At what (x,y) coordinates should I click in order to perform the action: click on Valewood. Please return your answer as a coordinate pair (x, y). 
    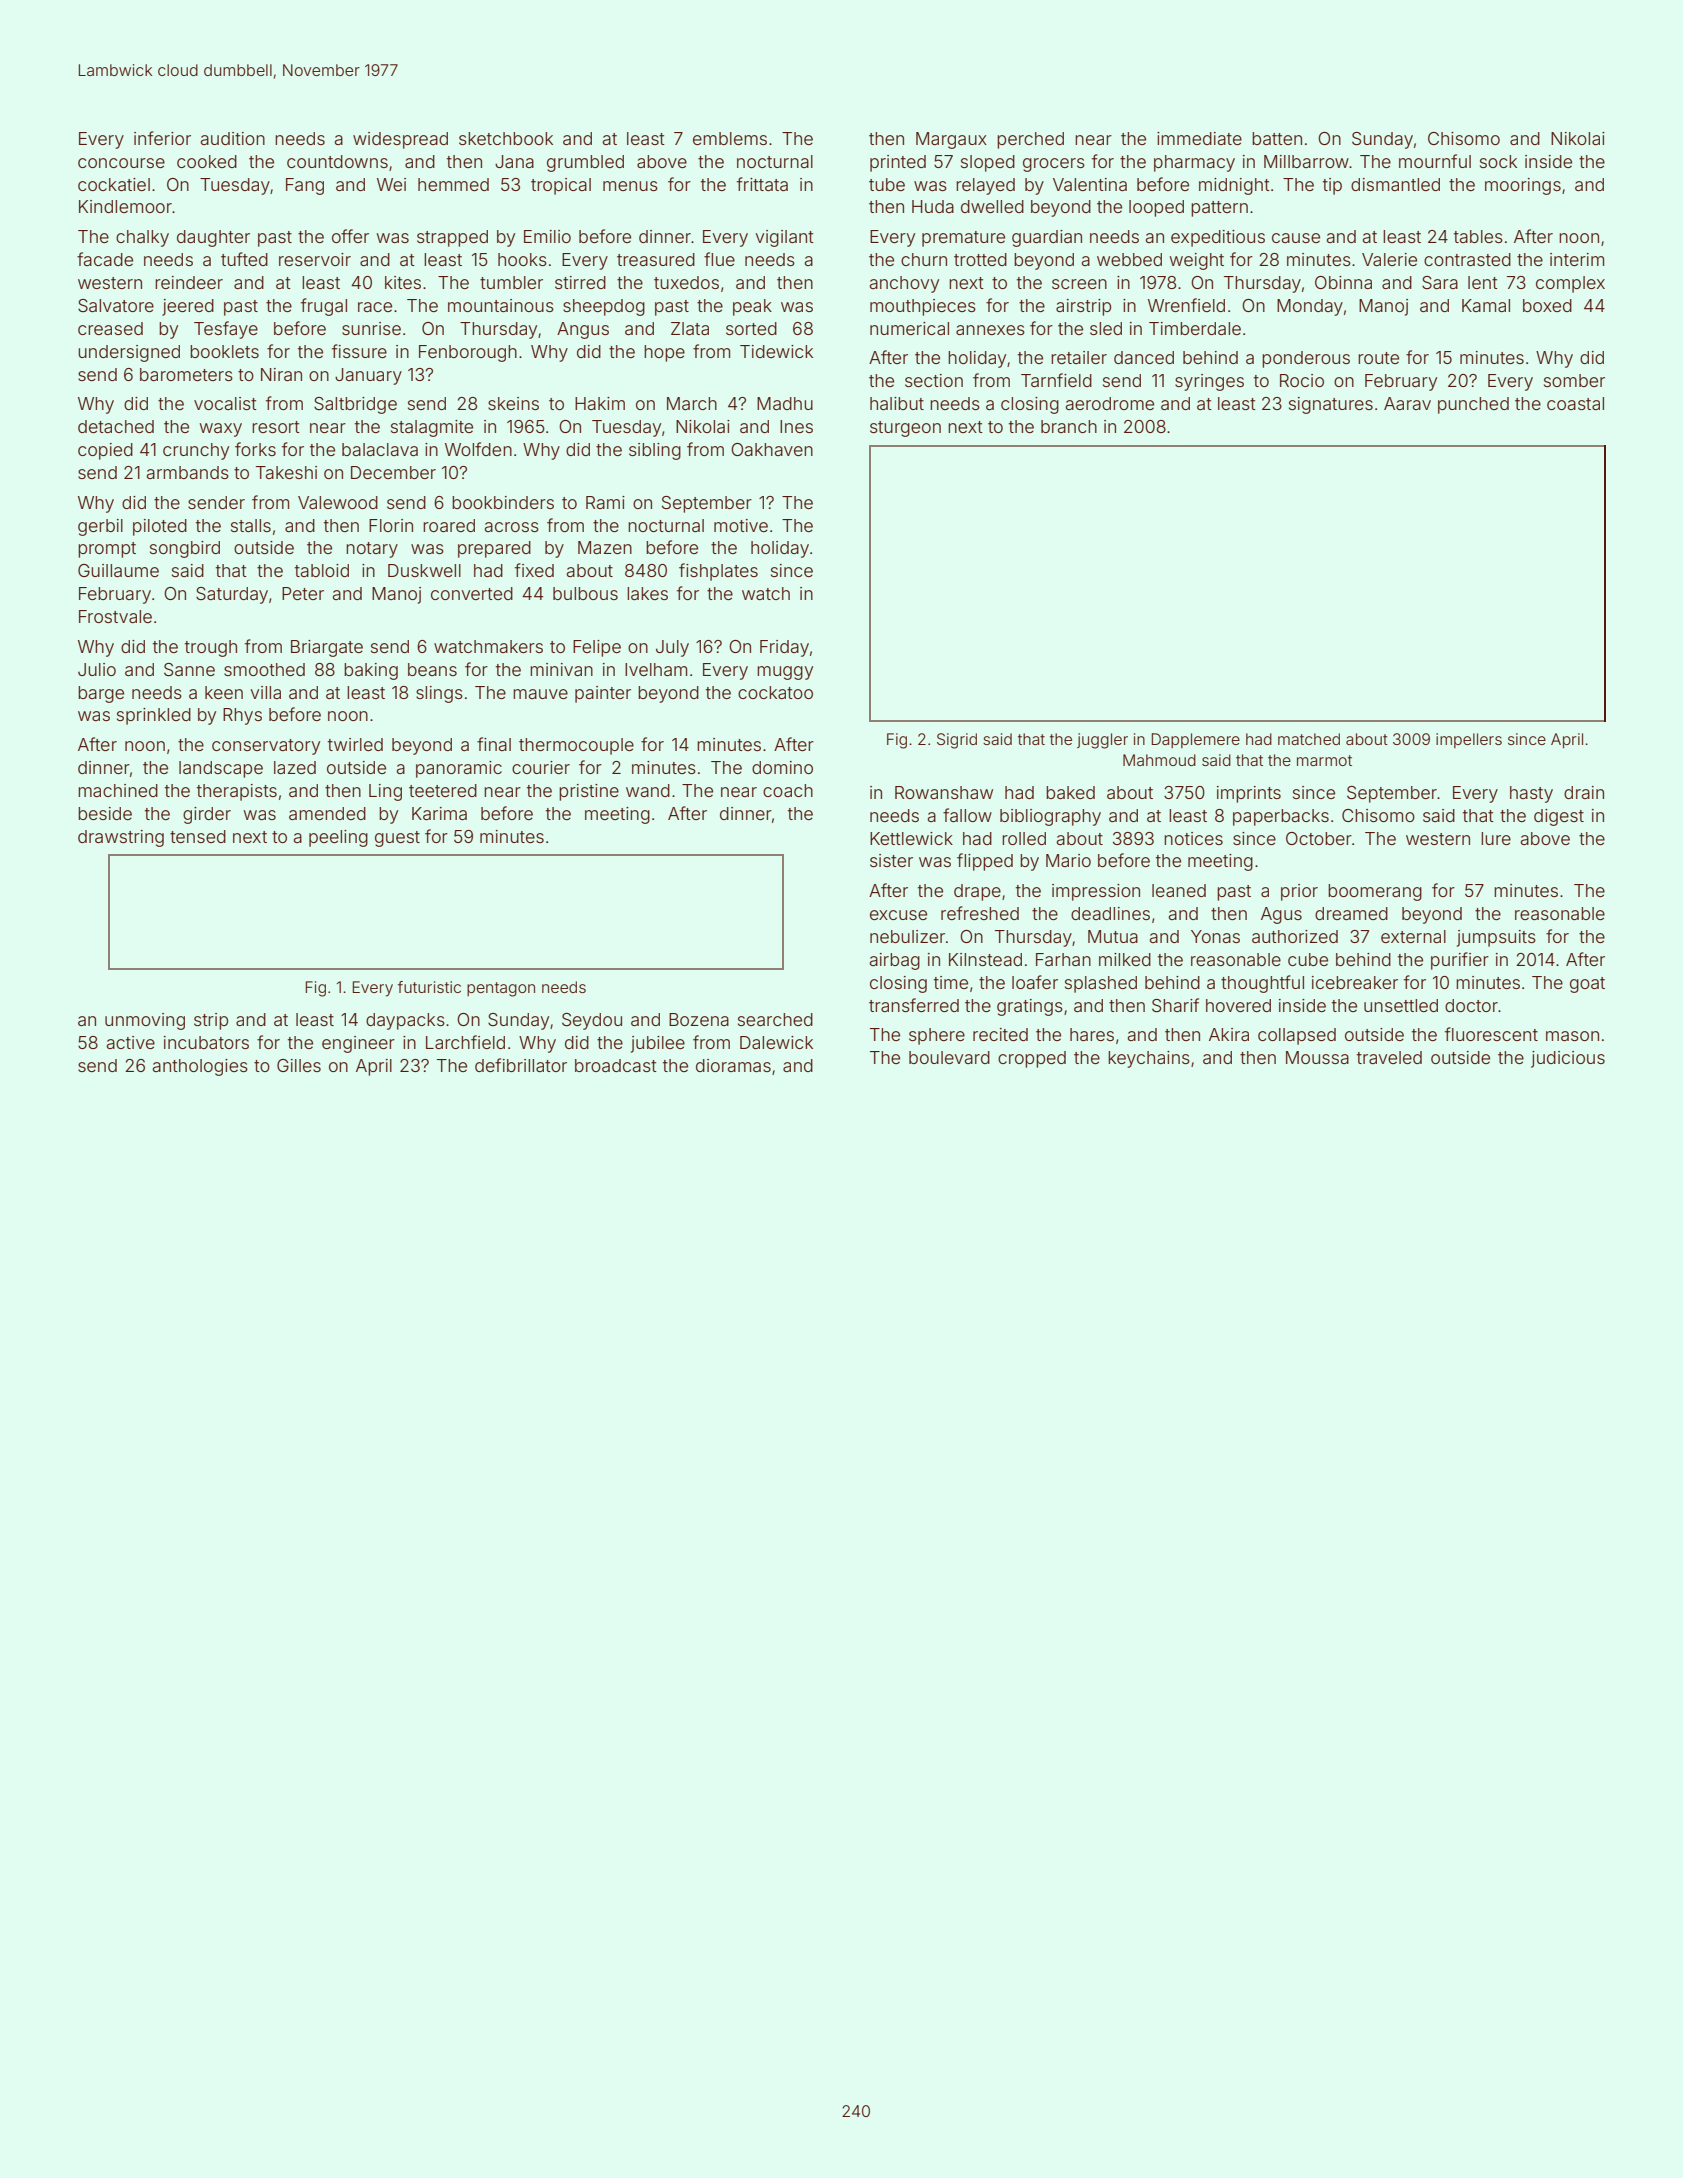
    Looking at the image, I should click on (338, 502).
